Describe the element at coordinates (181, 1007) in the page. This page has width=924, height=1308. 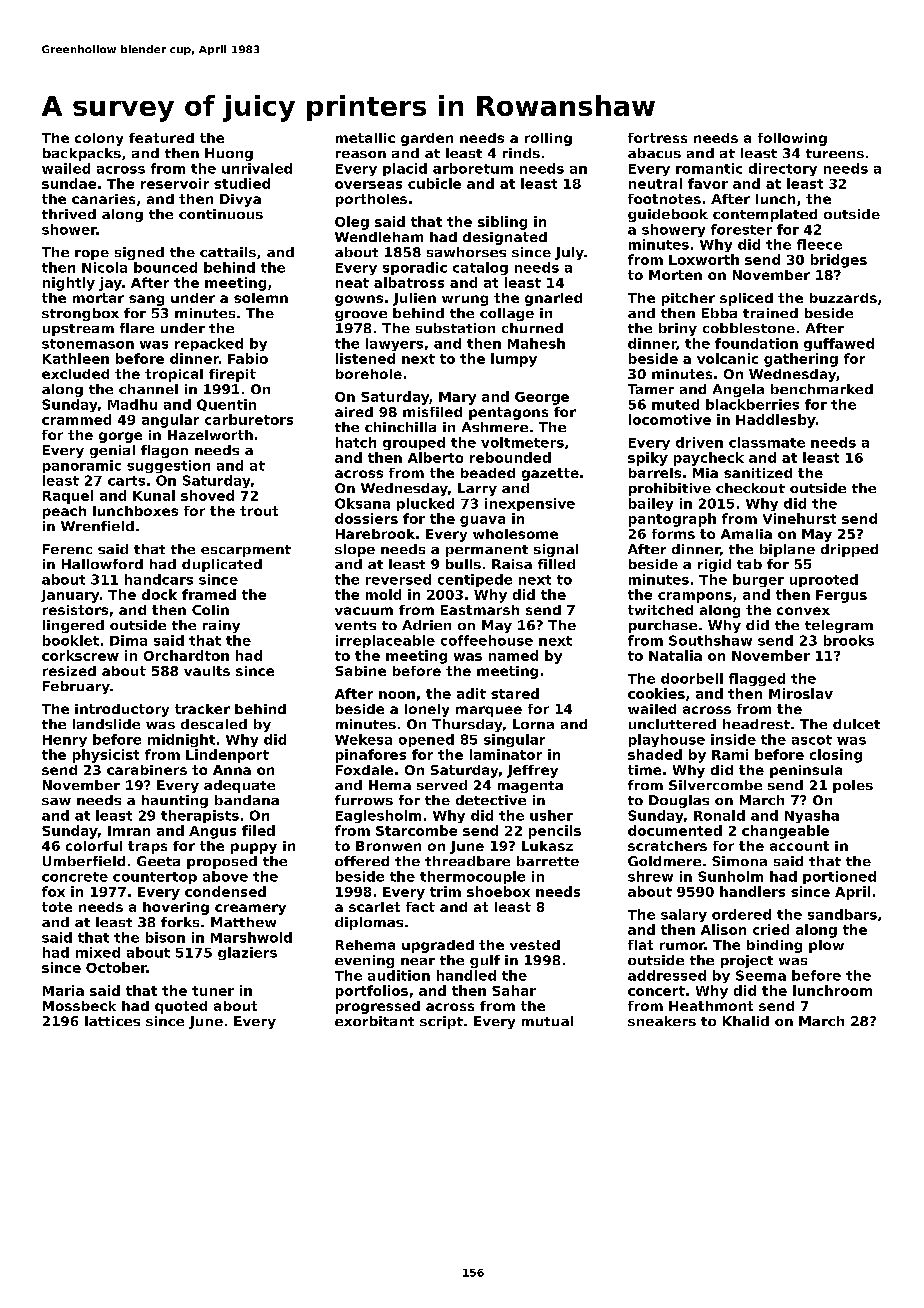
I see `quoted` at that location.
